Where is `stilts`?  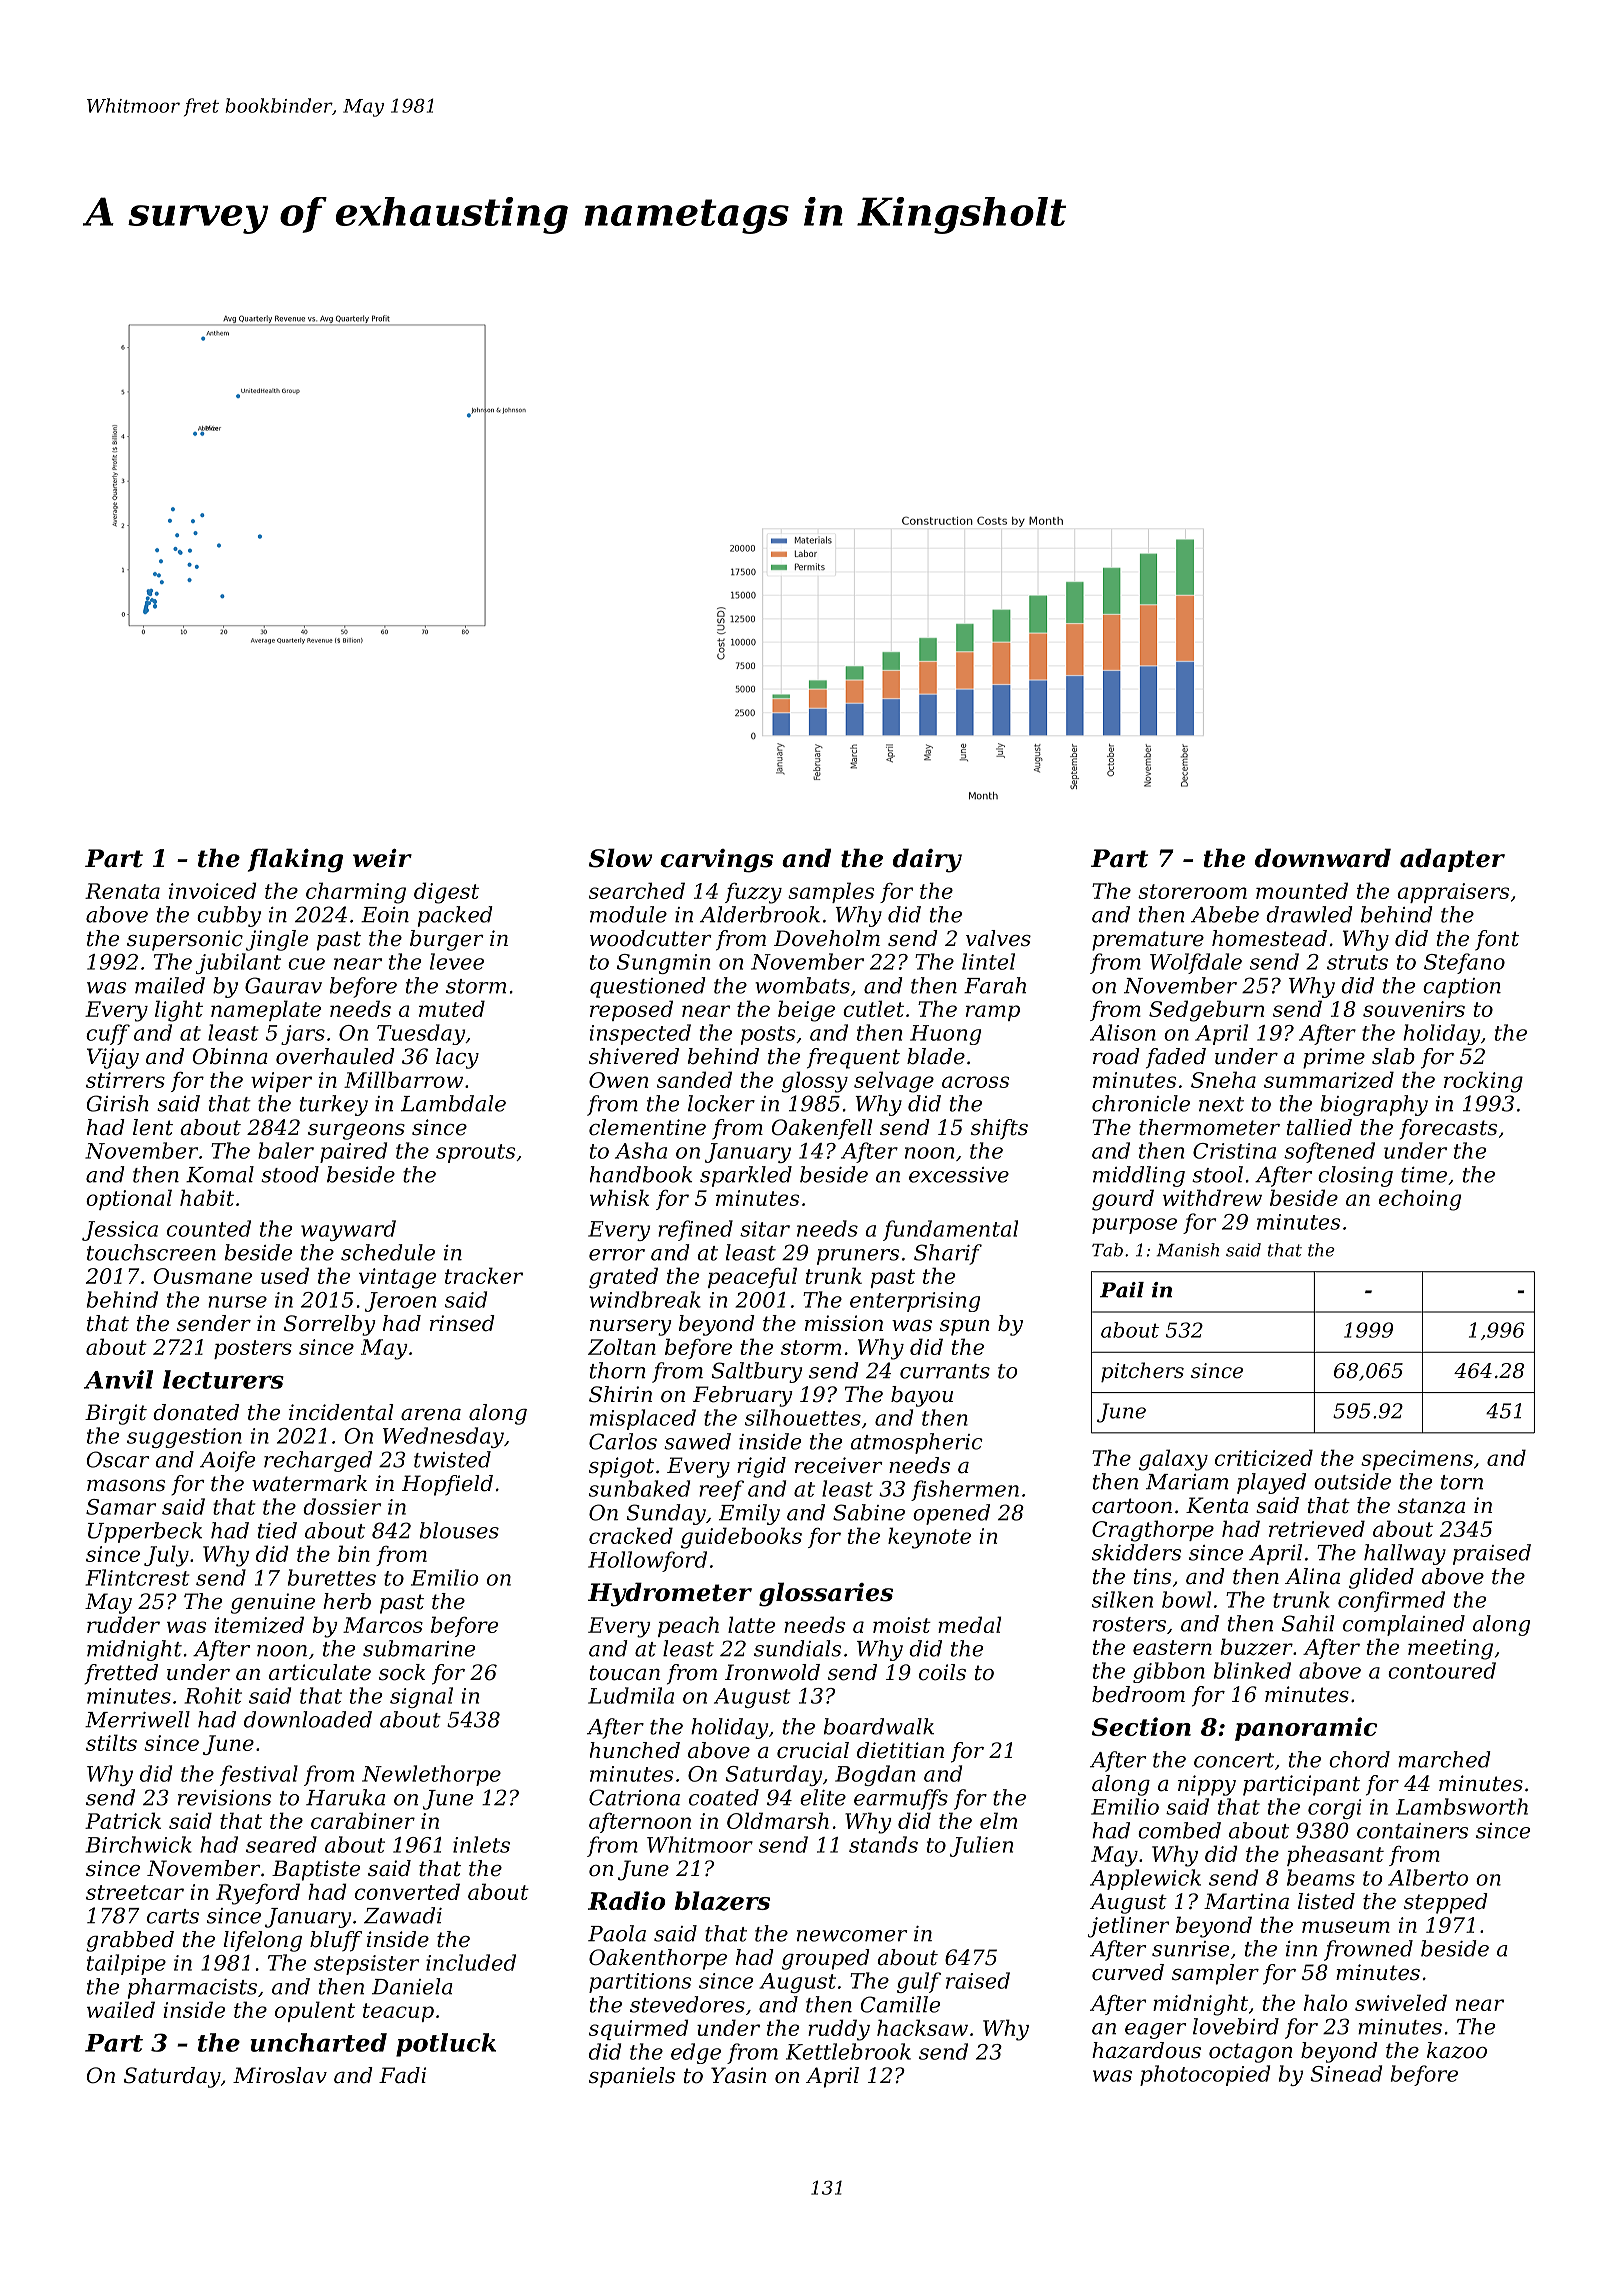
stilts is located at coordinates (111, 1742).
